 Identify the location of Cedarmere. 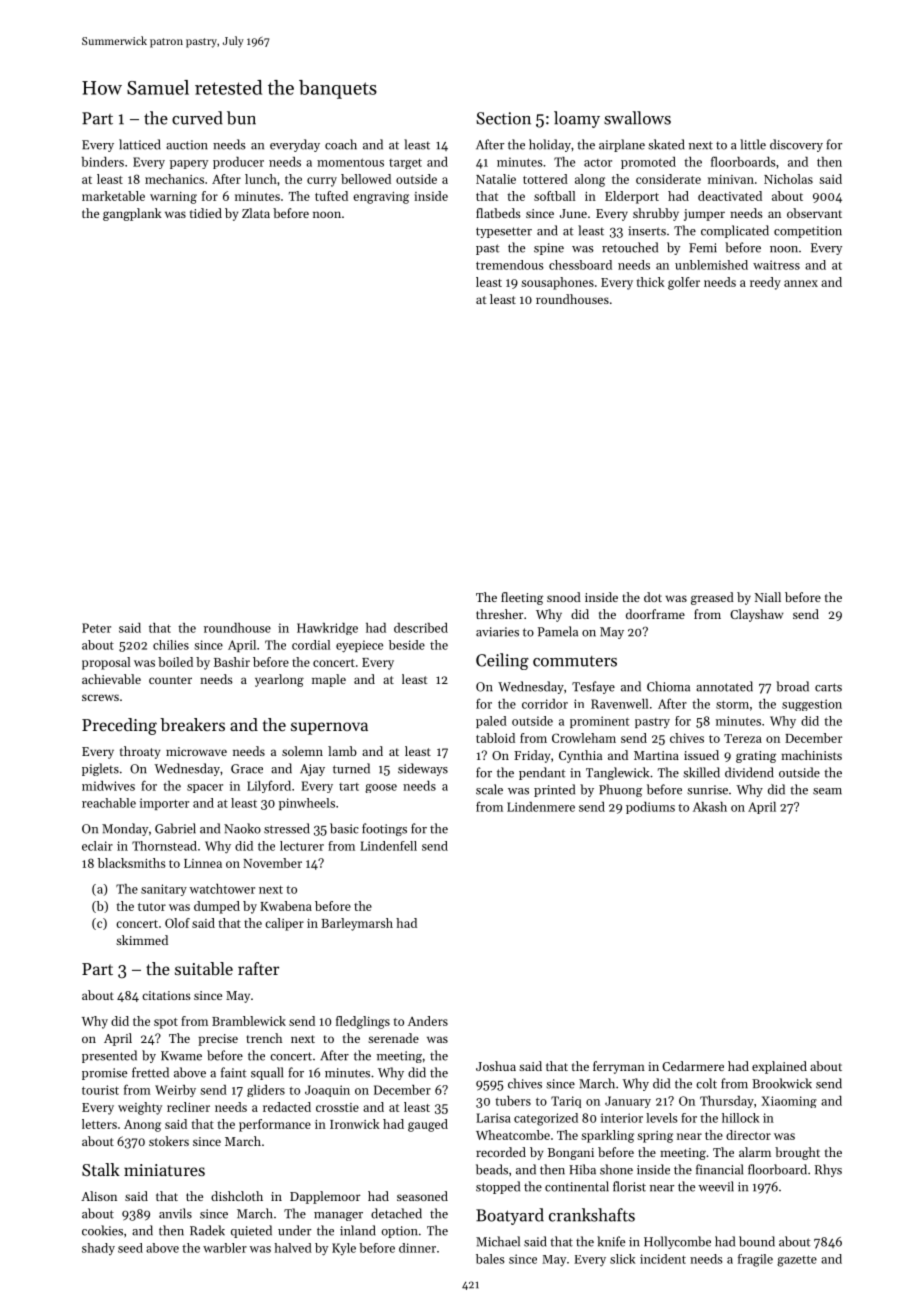
(693, 1066).
